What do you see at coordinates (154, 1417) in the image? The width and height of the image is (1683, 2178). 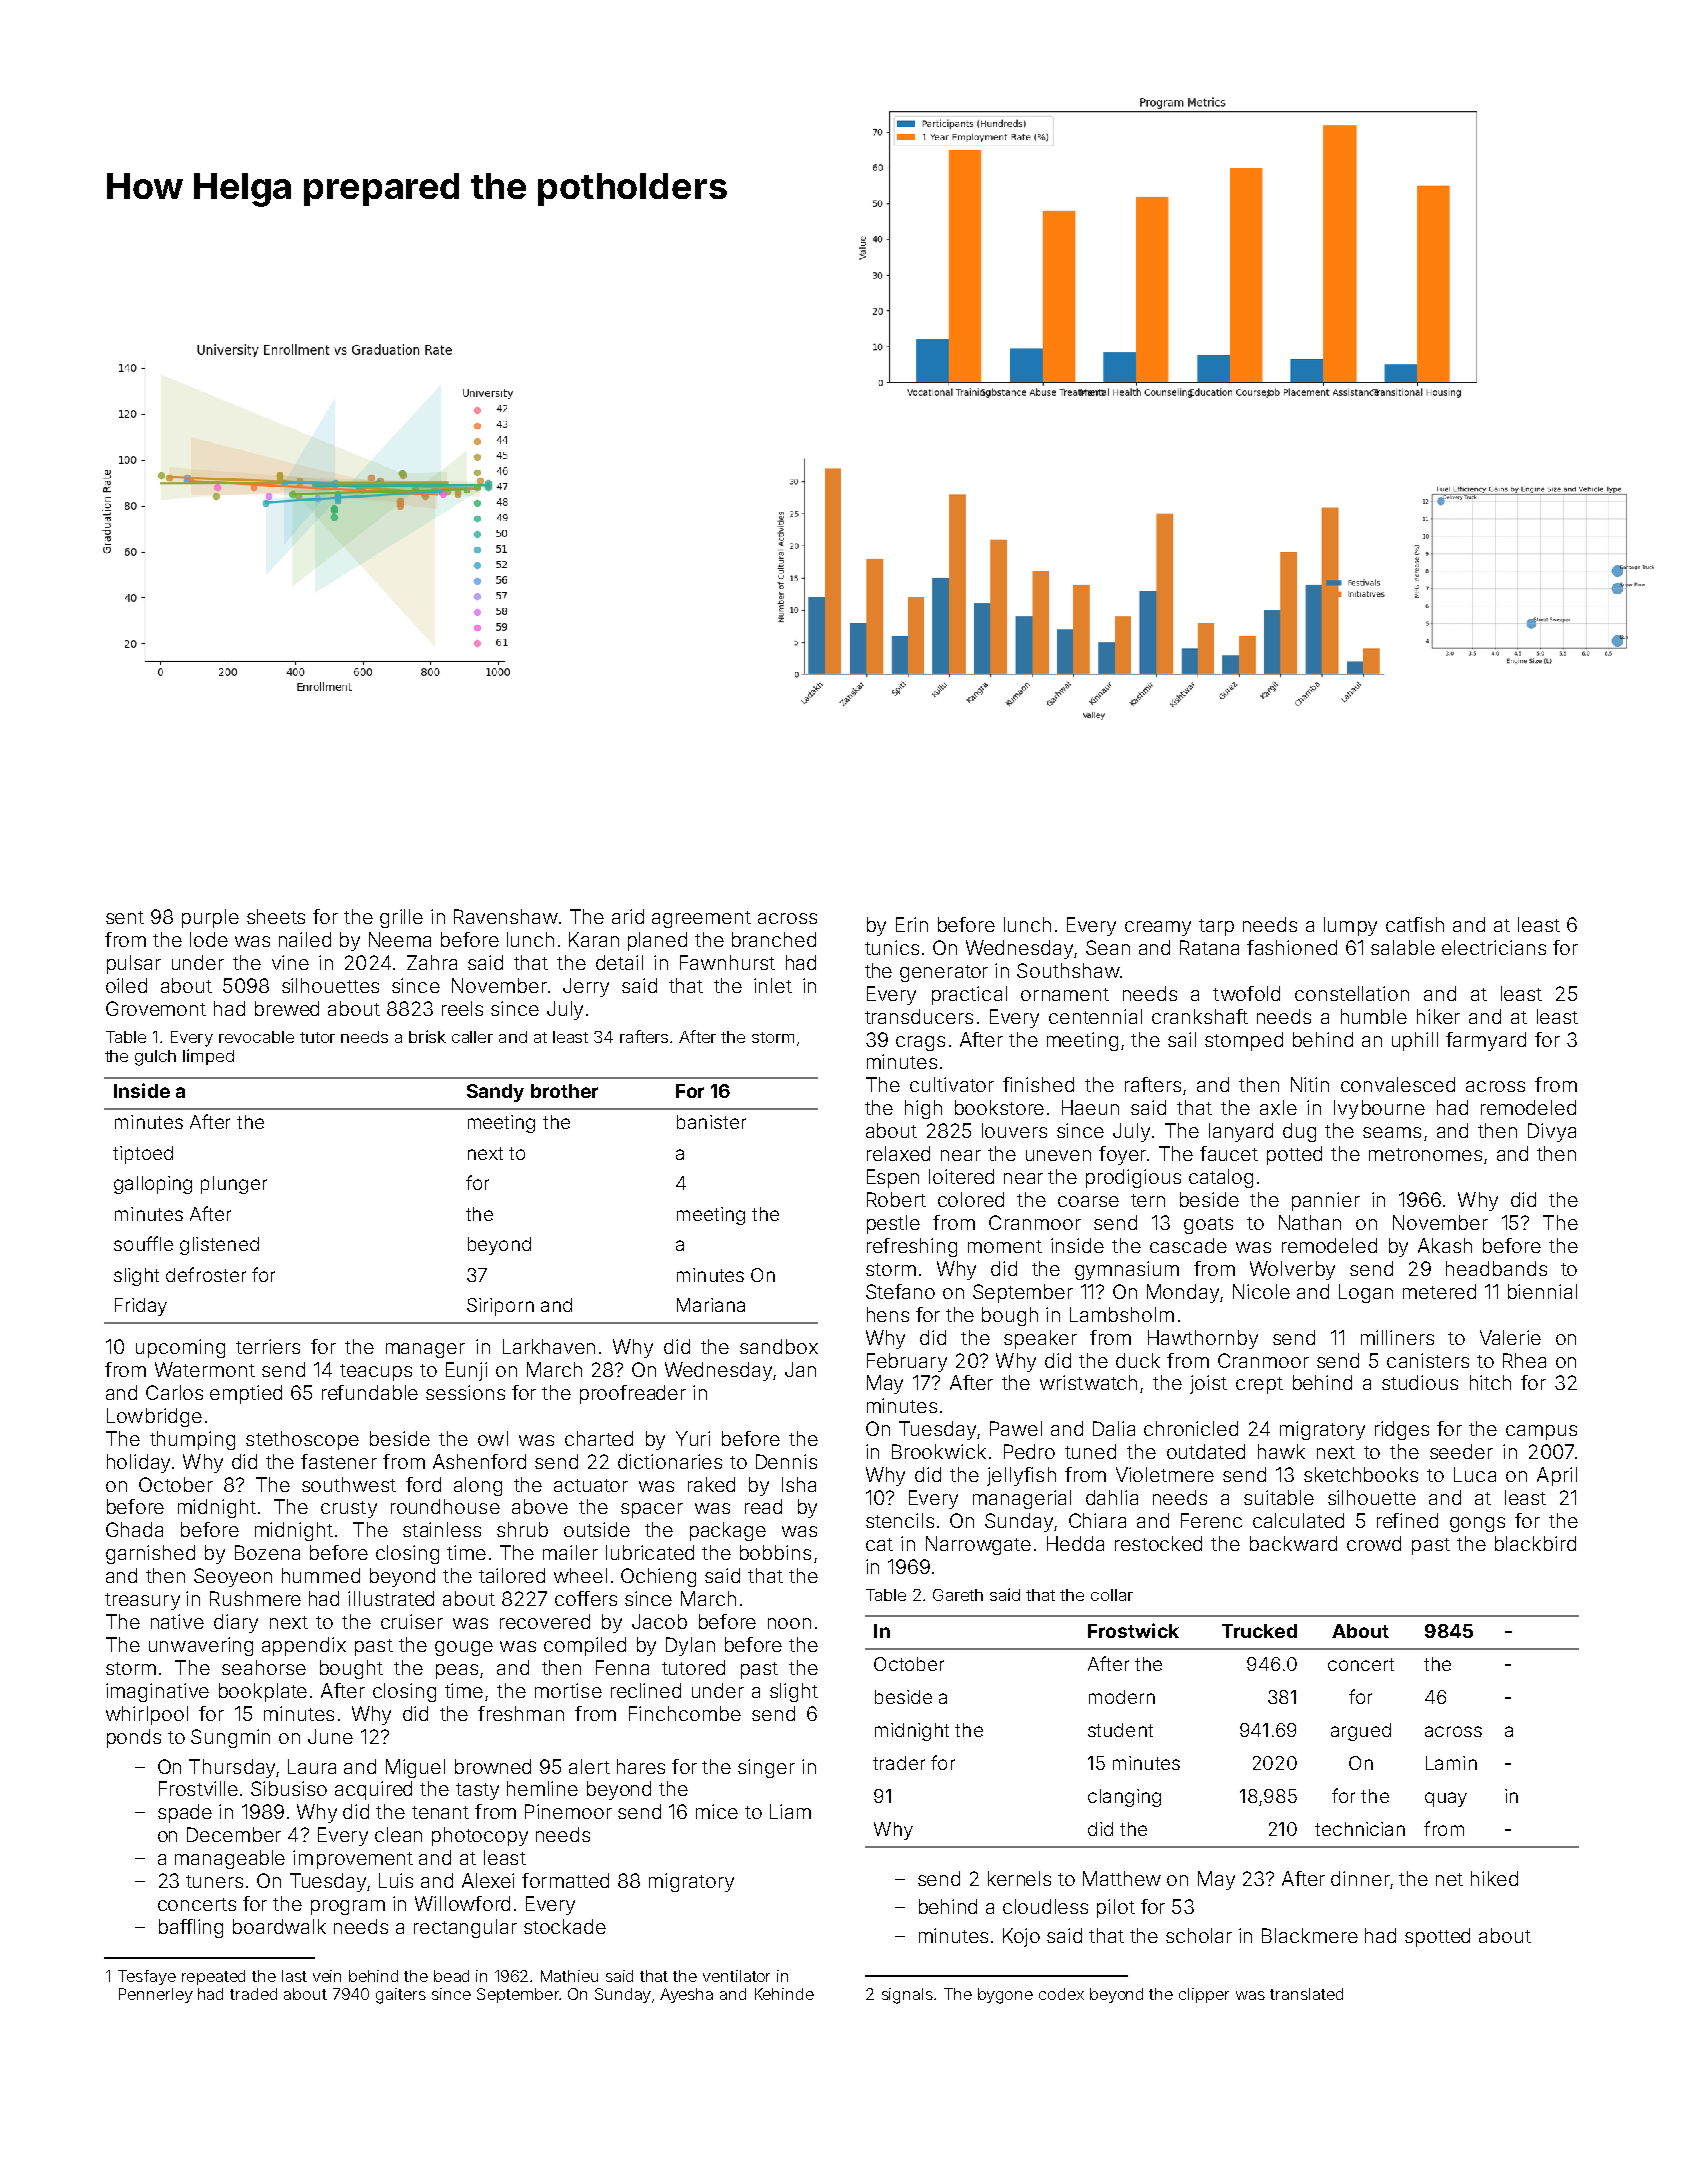 I see `Lowbridge` at bounding box center [154, 1417].
